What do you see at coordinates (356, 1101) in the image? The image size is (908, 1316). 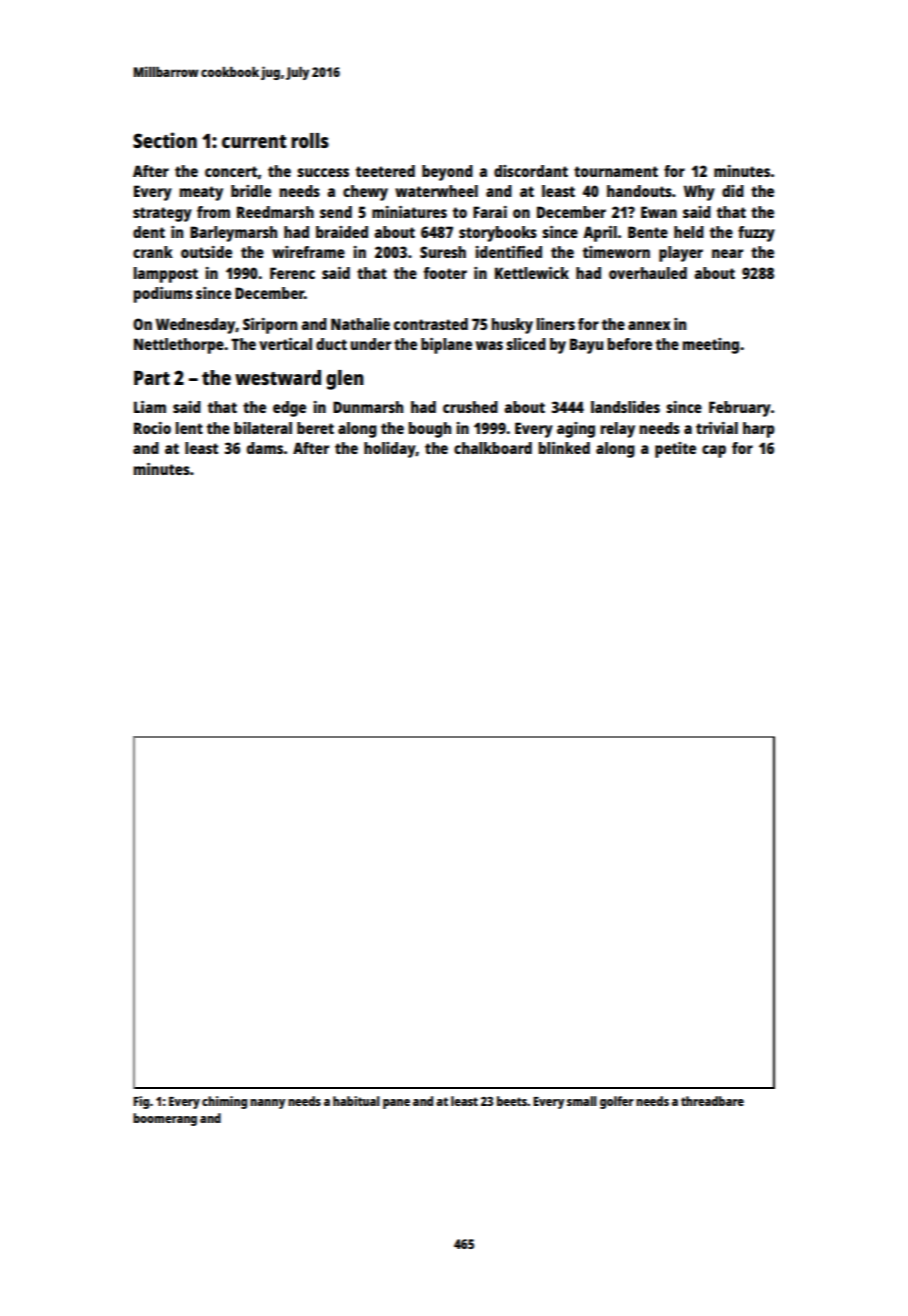 I see `habitual` at bounding box center [356, 1101].
